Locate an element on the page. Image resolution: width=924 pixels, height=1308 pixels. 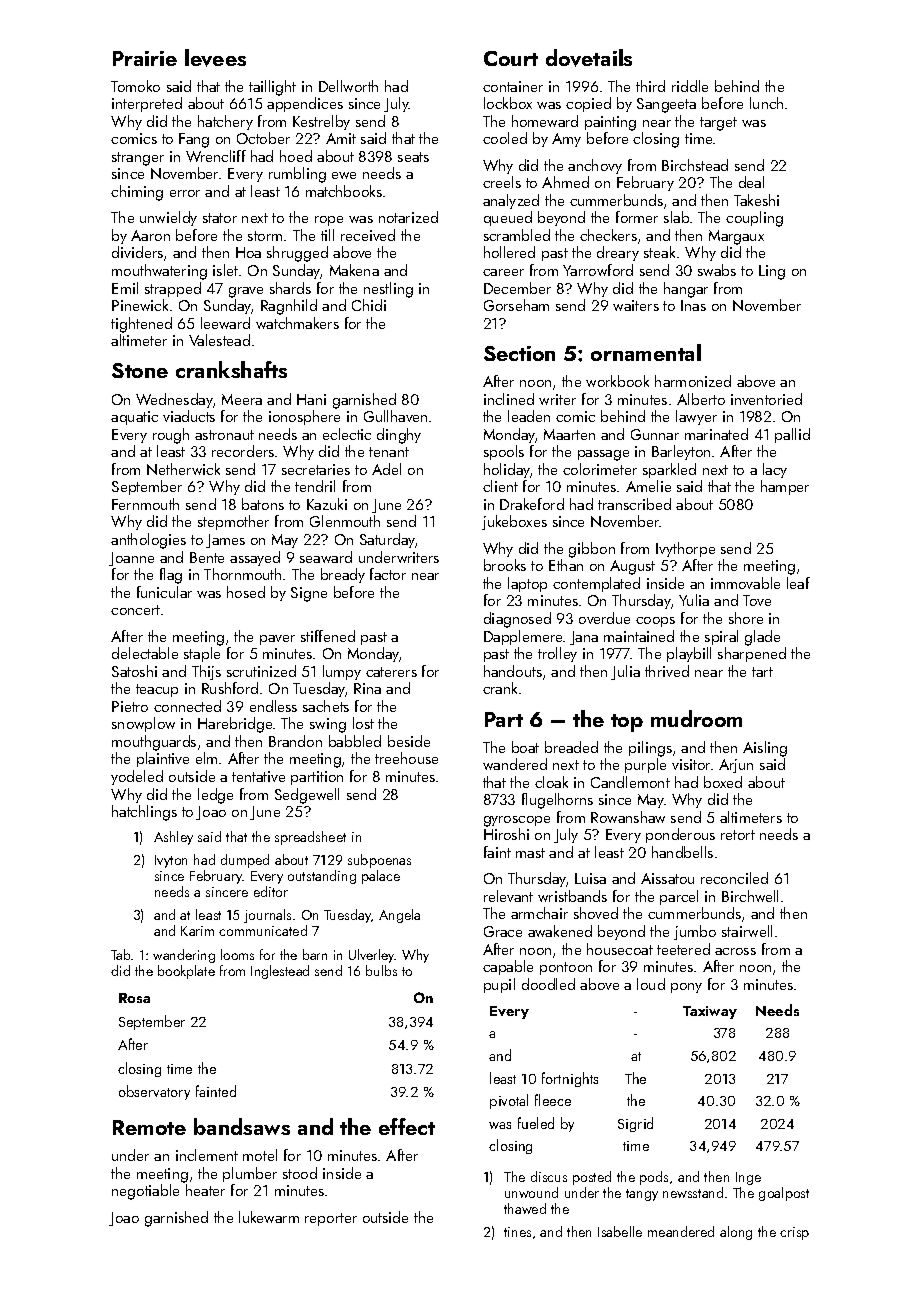
transcribed is located at coordinates (634, 504).
